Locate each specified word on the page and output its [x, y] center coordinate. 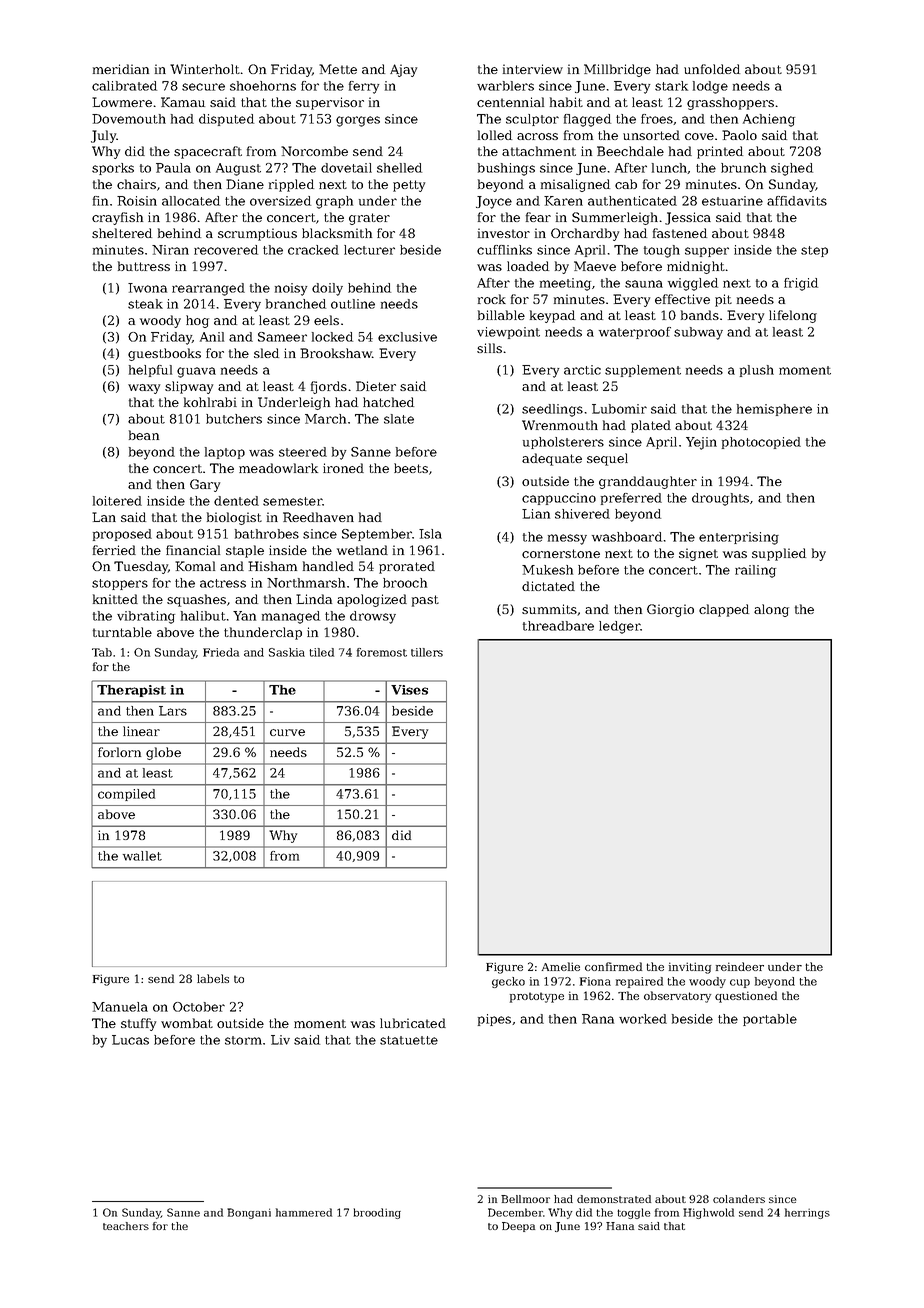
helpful [150, 371]
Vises [409, 690]
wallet [142, 856]
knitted [115, 599]
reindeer [740, 966]
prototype [537, 997]
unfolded [712, 69]
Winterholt [205, 69]
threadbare [558, 626]
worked [643, 1019]
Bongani [249, 1213]
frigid [801, 284]
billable [501, 315]
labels [213, 978]
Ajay [403, 70]
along [771, 610]
